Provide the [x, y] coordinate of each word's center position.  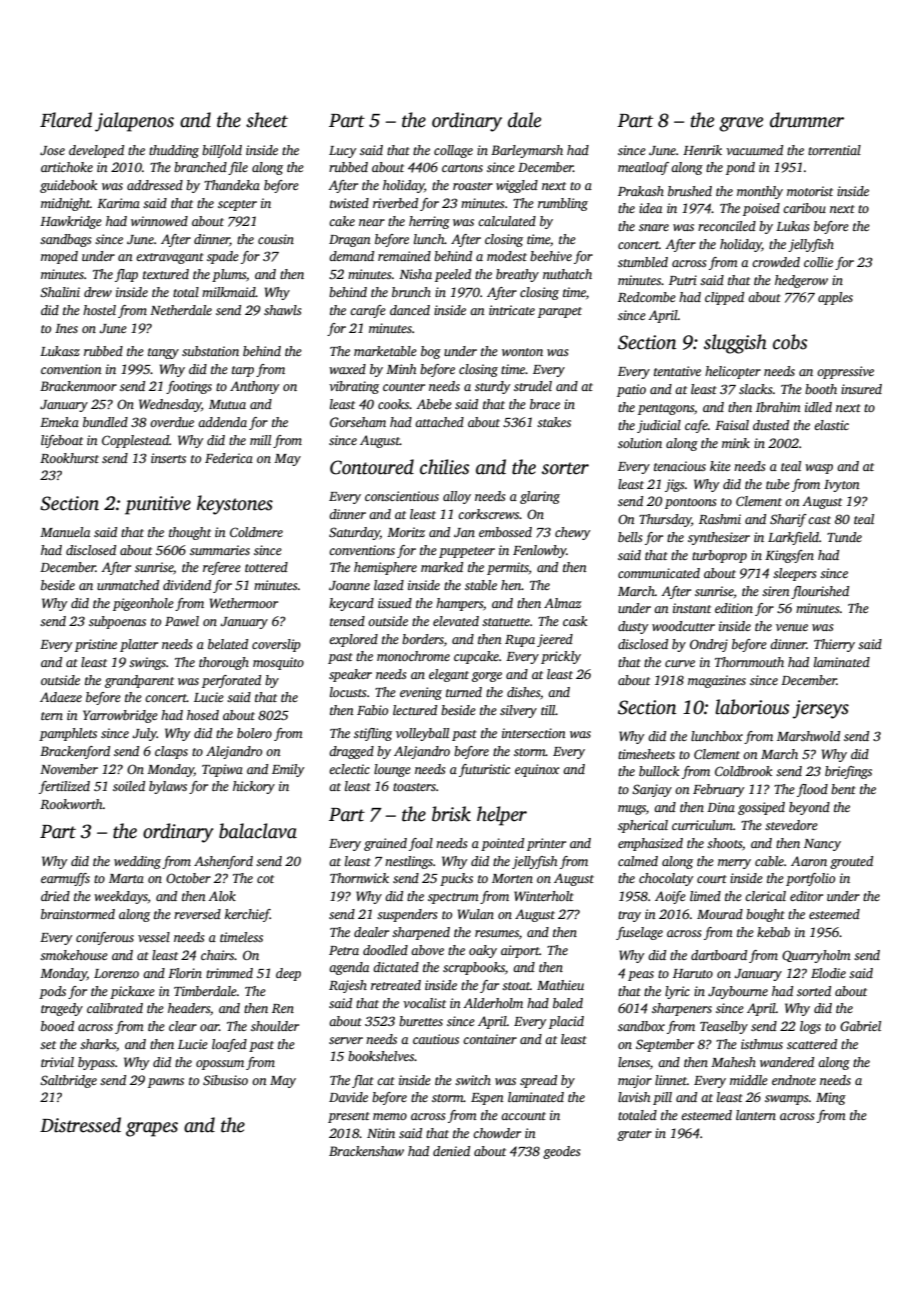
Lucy [343, 152]
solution [640, 443]
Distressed [80, 1125]
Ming [831, 1098]
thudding [174, 151]
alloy [457, 497]
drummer [807, 120]
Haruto [693, 973]
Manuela [65, 532]
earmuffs [65, 879]
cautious [436, 1039]
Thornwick [359, 878]
